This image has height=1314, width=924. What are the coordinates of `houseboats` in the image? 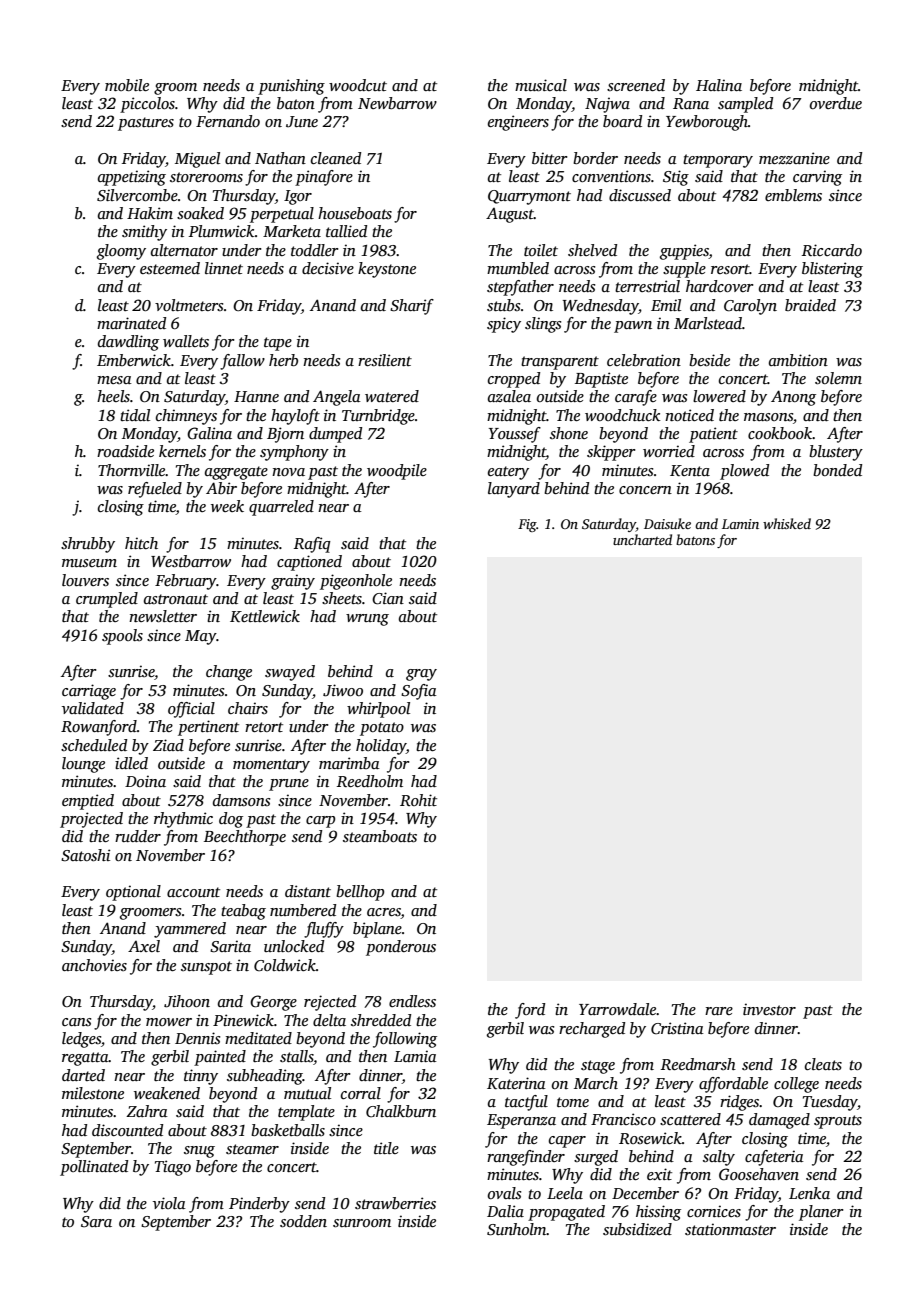 It's located at (355, 213).
